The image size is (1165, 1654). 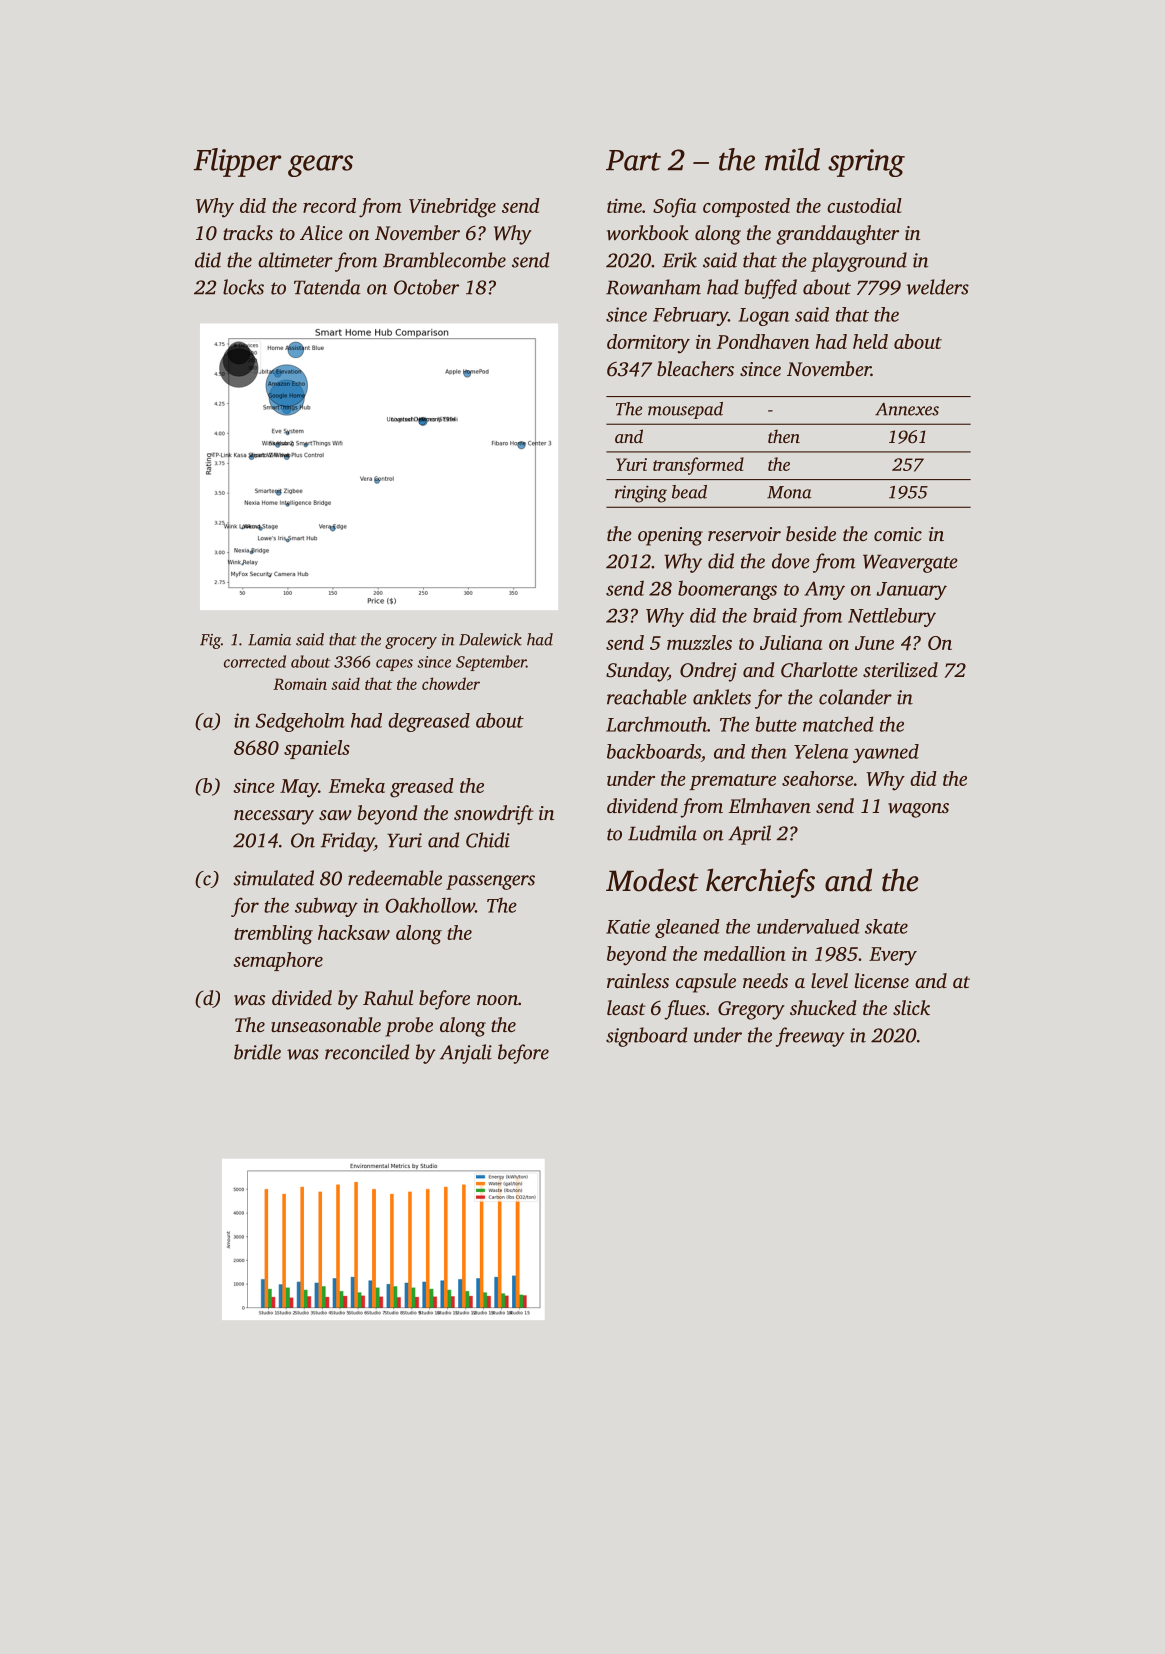 I want to click on bridle, so click(x=257, y=1052).
